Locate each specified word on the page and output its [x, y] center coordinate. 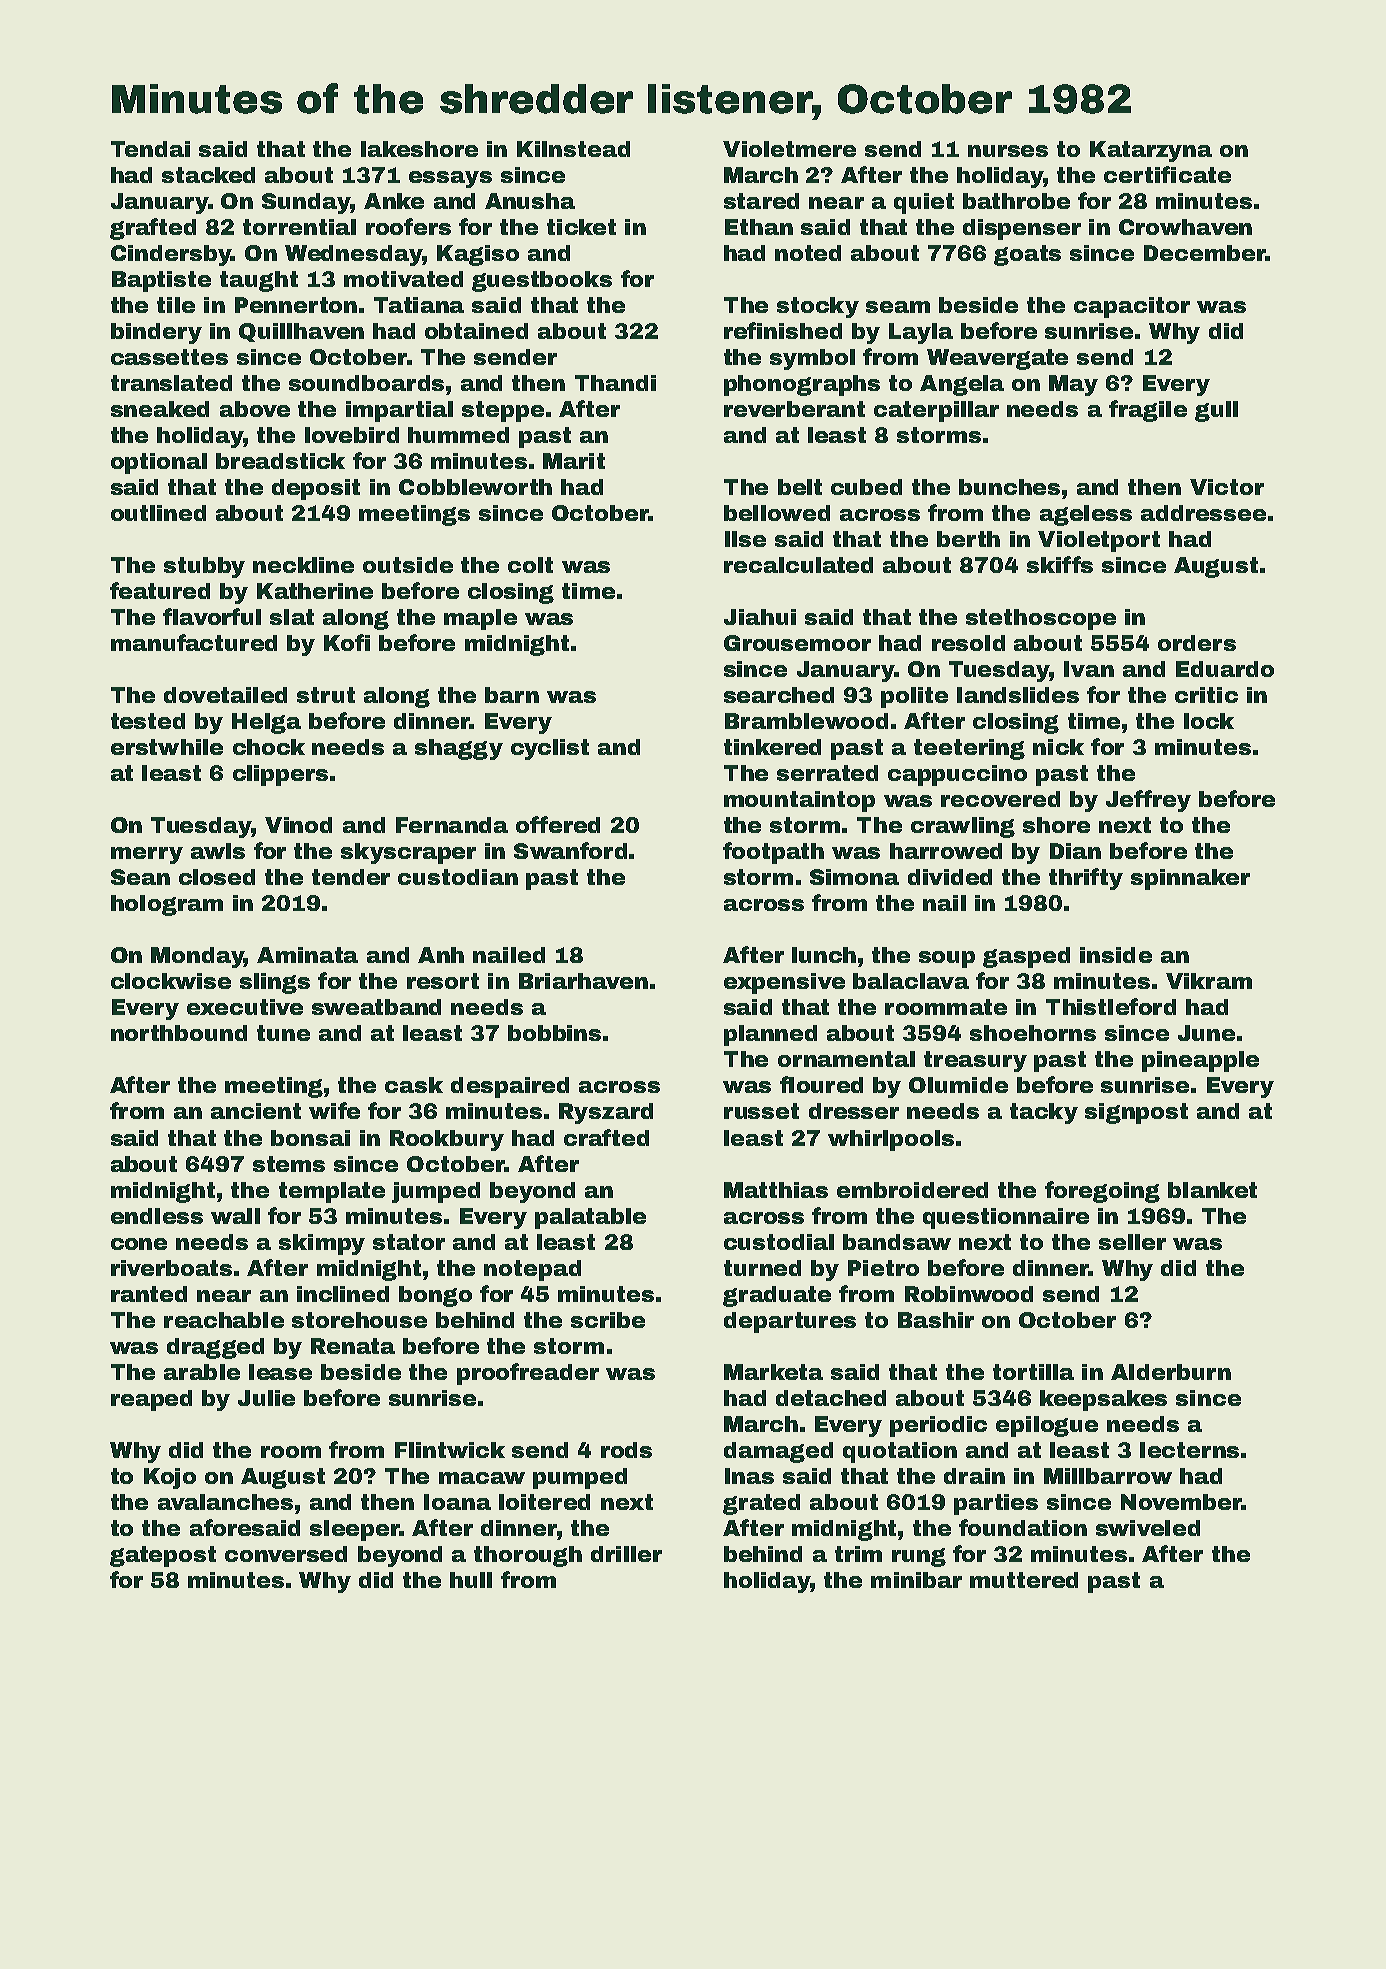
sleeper [355, 1530]
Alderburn [1171, 1372]
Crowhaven [1185, 227]
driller [626, 1554]
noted [808, 253]
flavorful [212, 616]
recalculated [798, 565]
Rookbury [447, 1140]
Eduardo [1225, 669]
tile [176, 305]
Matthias [776, 1190]
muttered [1024, 1580]
